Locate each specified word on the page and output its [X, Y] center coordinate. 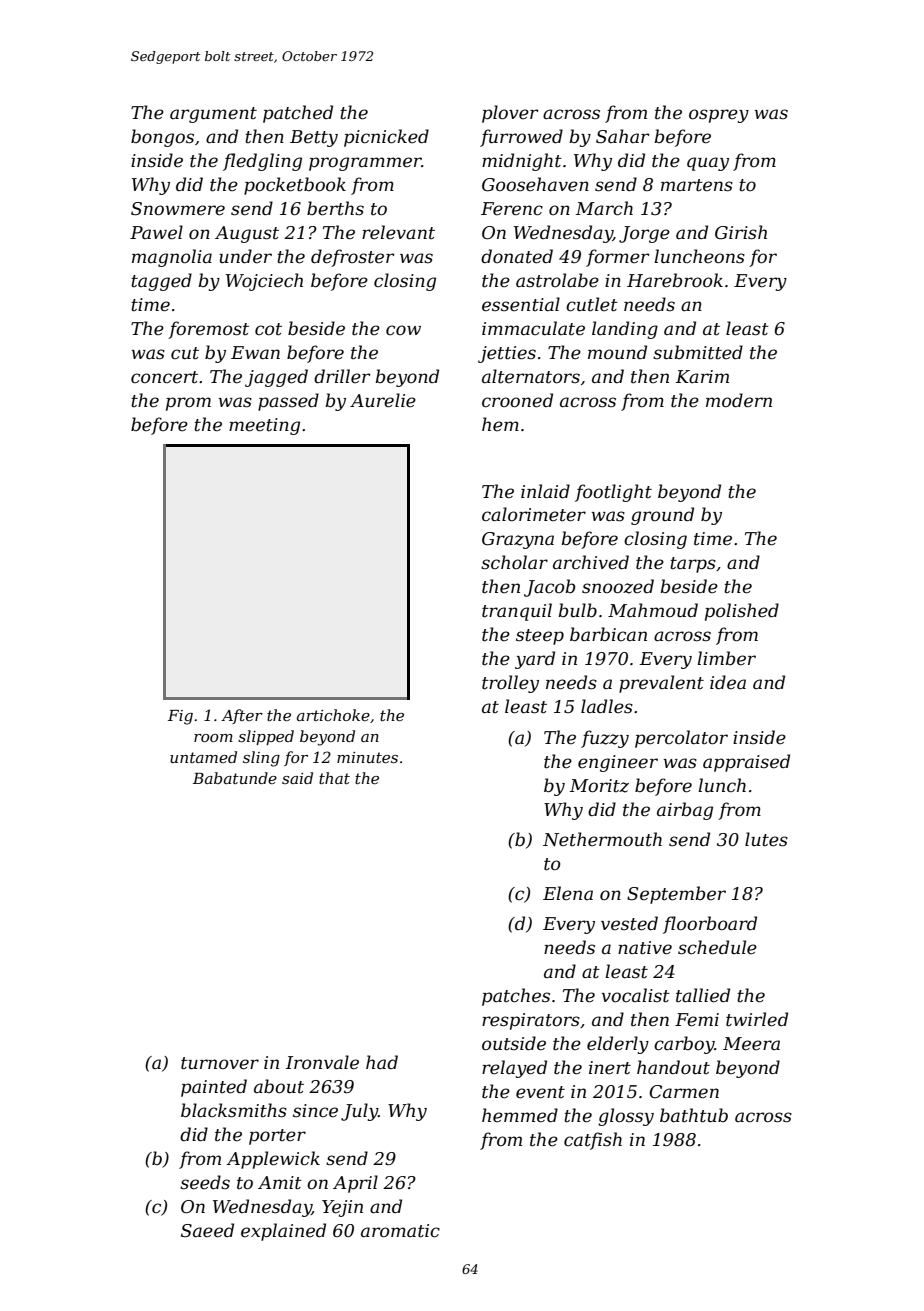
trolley [510, 684]
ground [662, 516]
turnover [220, 1063]
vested [629, 923]
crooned [517, 400]
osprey [719, 116]
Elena [568, 893]
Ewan [255, 352]
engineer [618, 763]
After [242, 716]
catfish [593, 1141]
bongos [162, 138]
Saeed [207, 1230]
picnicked [386, 138]
